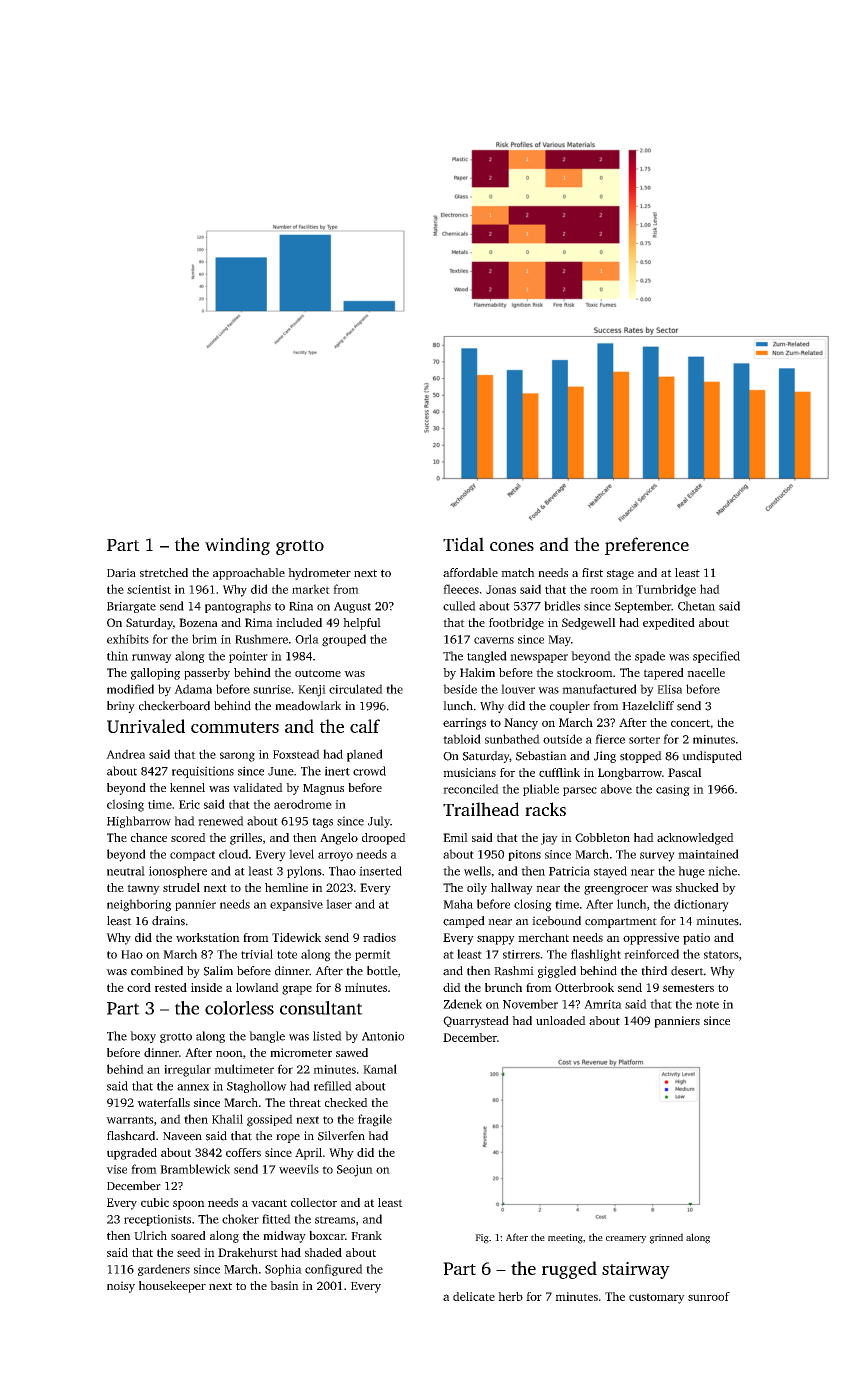 The image size is (849, 1400). What do you see at coordinates (666, 1238) in the page?
I see `grinned` at bounding box center [666, 1238].
